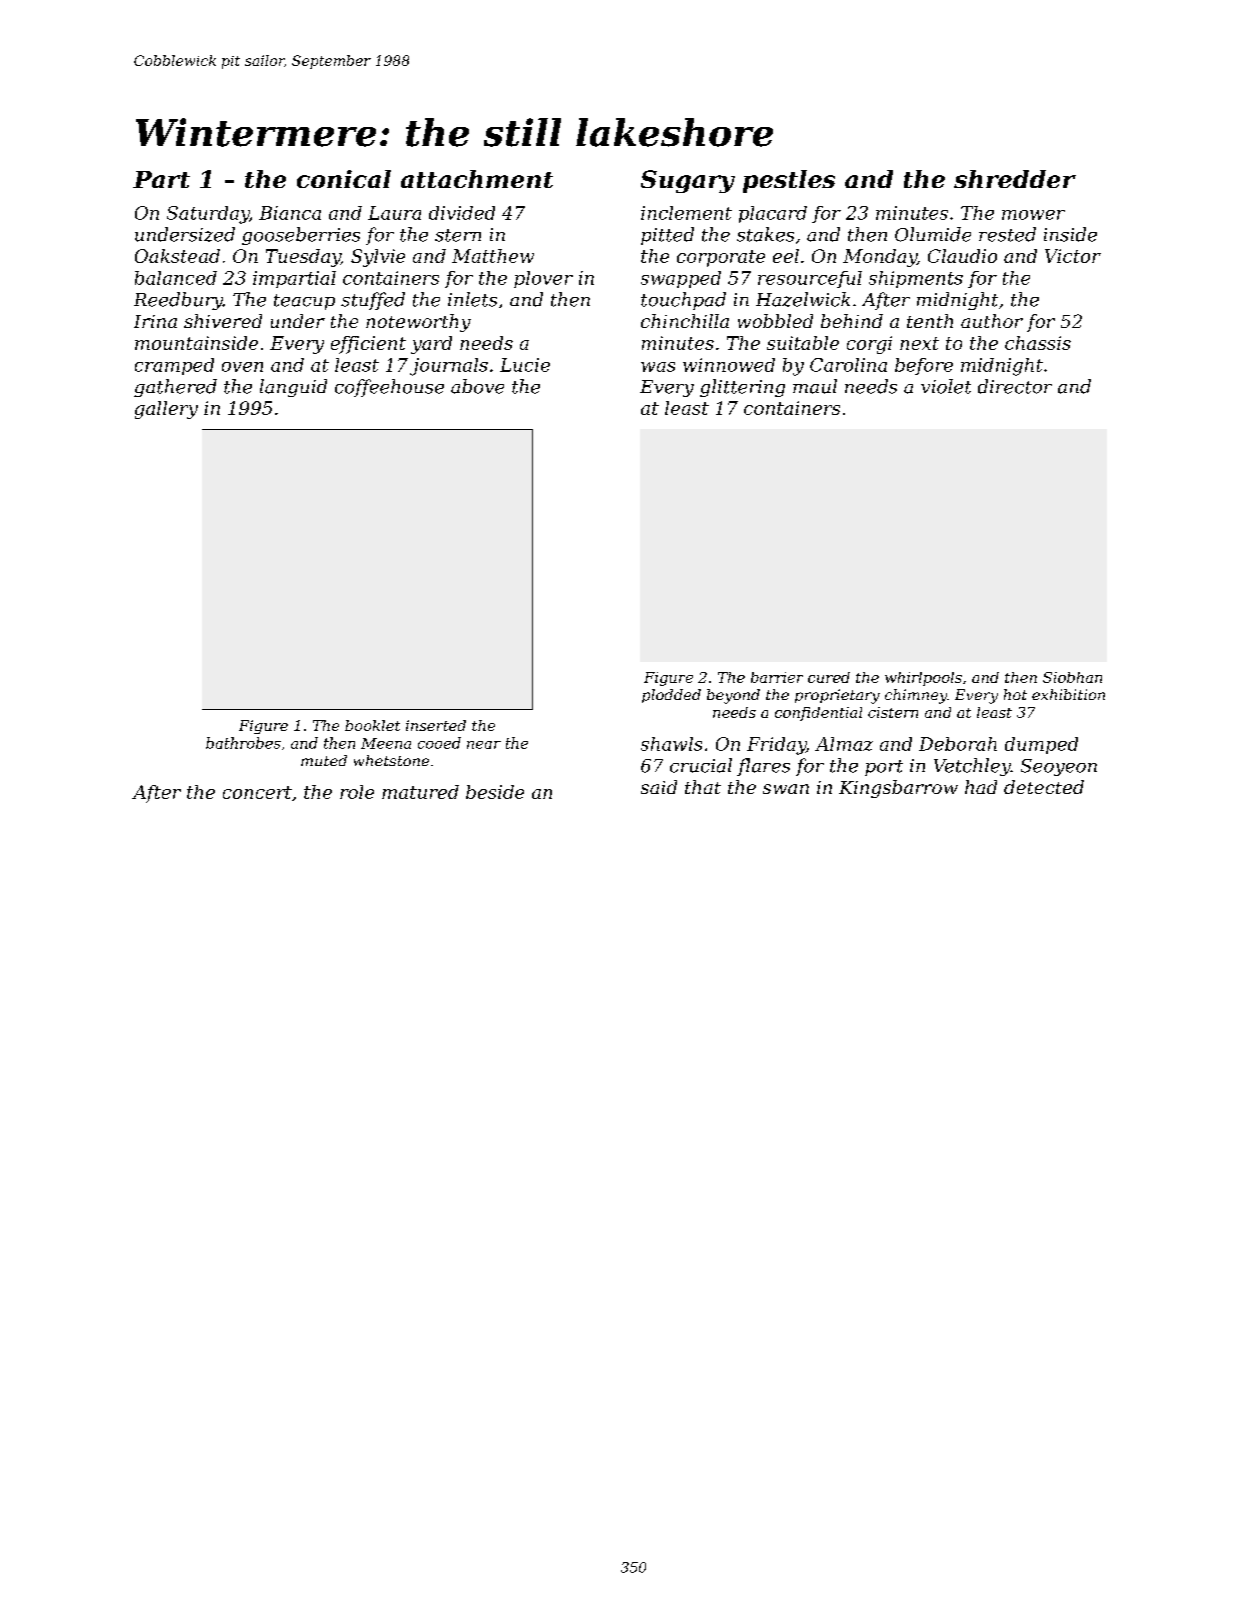 The image size is (1241, 1606). I want to click on attachment, so click(477, 179).
